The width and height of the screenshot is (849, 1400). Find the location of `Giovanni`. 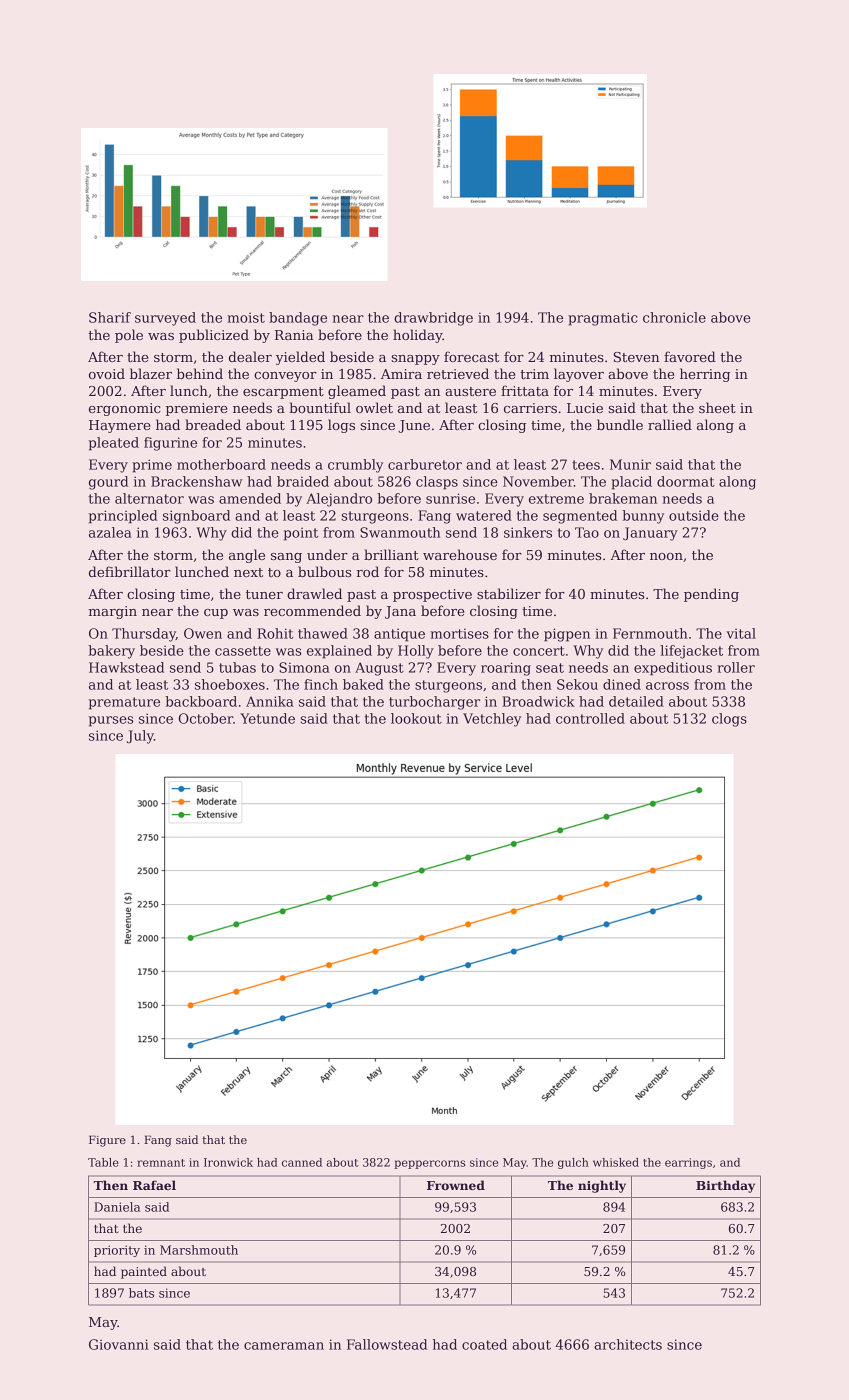

Giovanni is located at coordinates (119, 1344).
